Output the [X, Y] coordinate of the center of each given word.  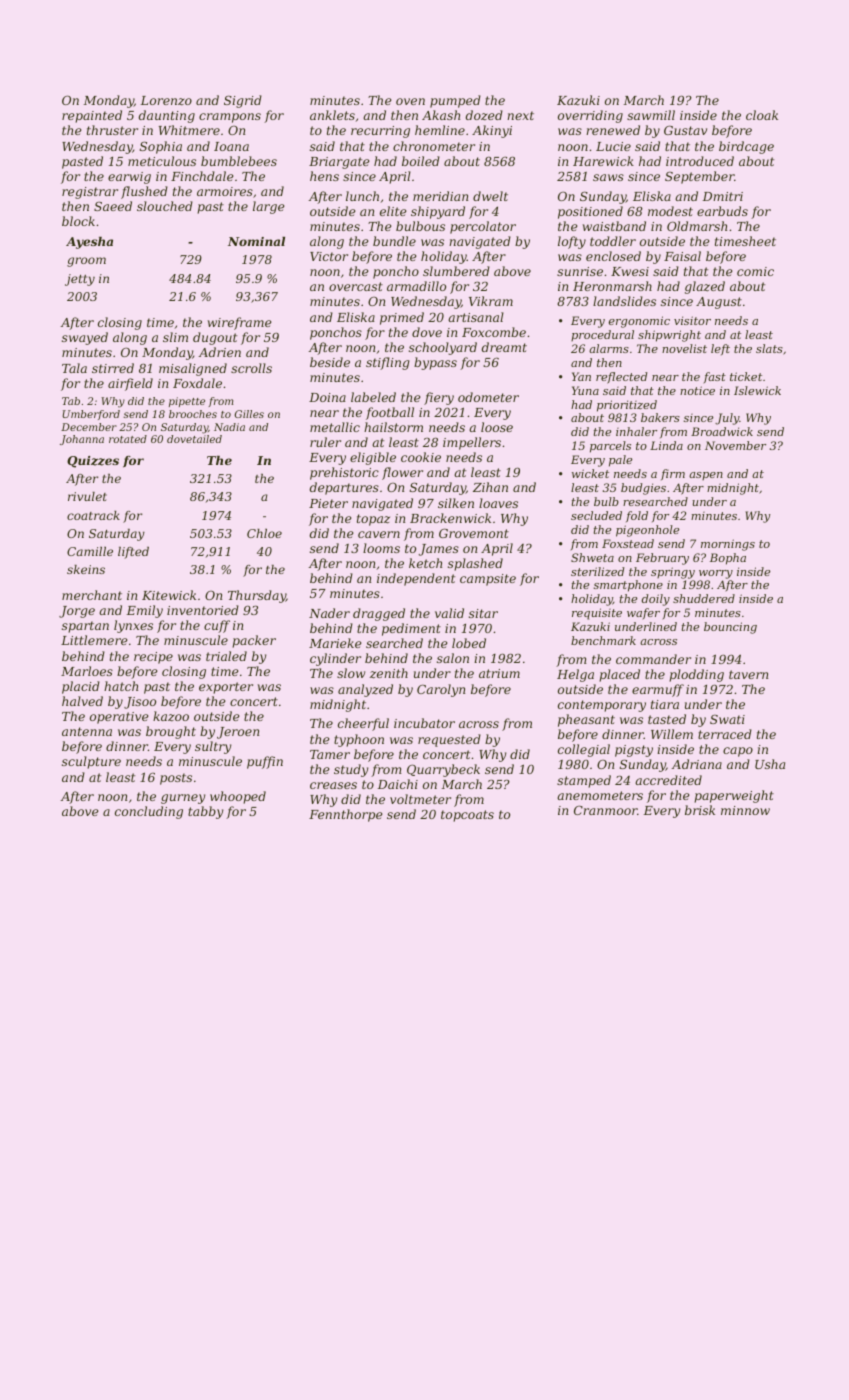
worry [716, 574]
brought [171, 732]
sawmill [651, 115]
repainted [92, 116]
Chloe [264, 533]
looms [381, 548]
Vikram [491, 301]
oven [410, 101]
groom [86, 262]
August [719, 303]
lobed [469, 643]
